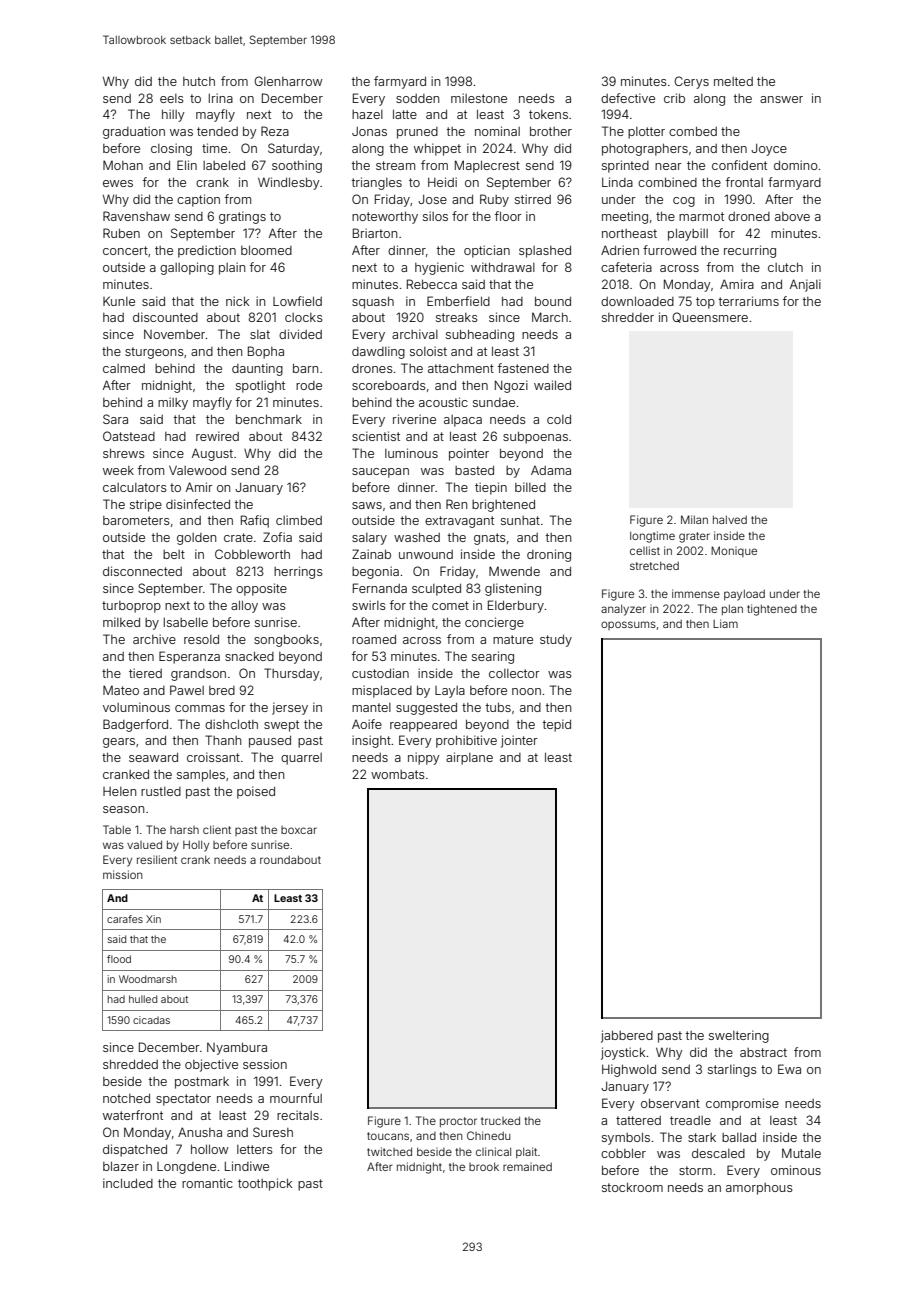  What do you see at coordinates (725, 623) in the page?
I see `Liam` at bounding box center [725, 623].
